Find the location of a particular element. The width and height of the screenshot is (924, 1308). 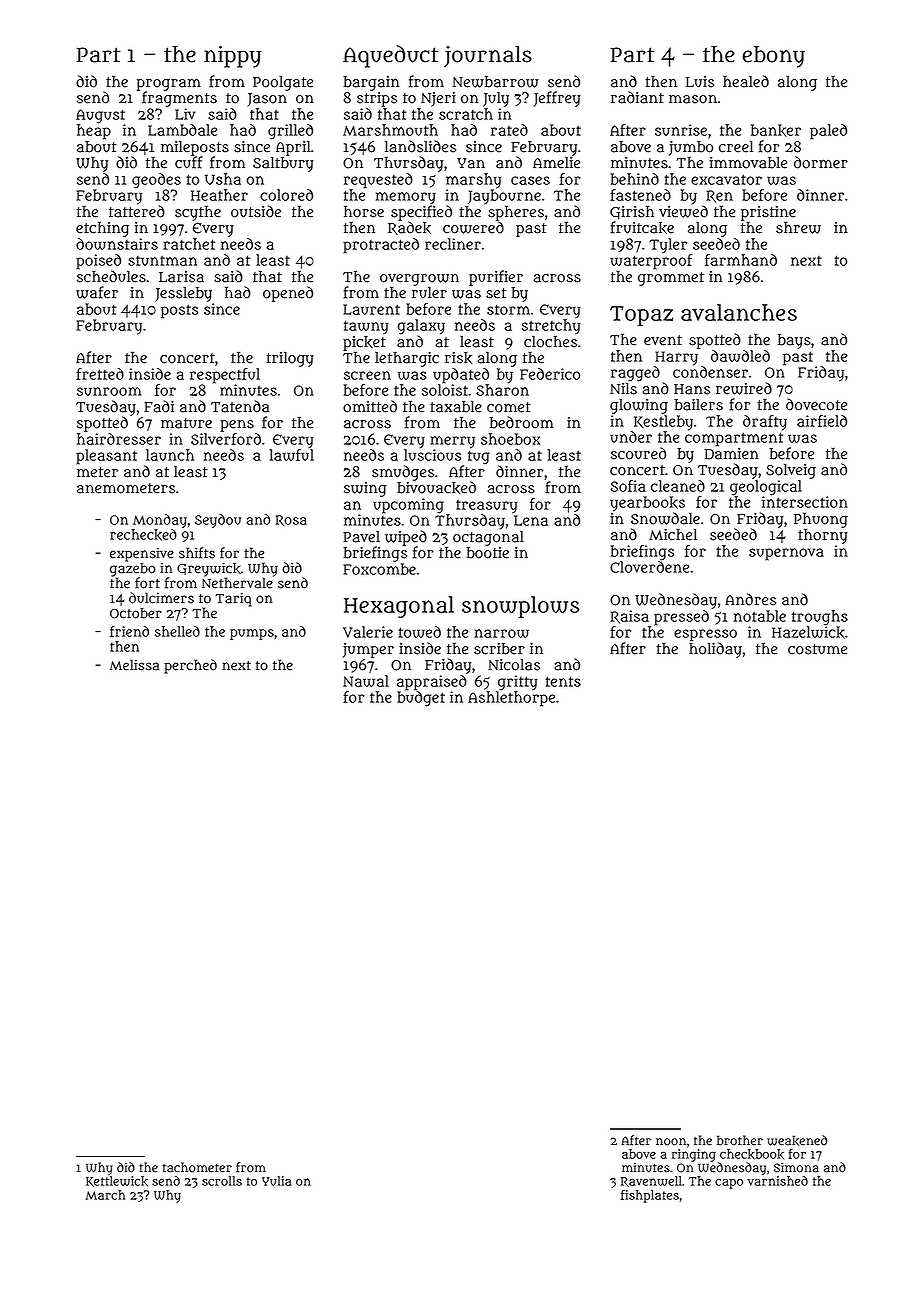

brother is located at coordinates (740, 1140).
